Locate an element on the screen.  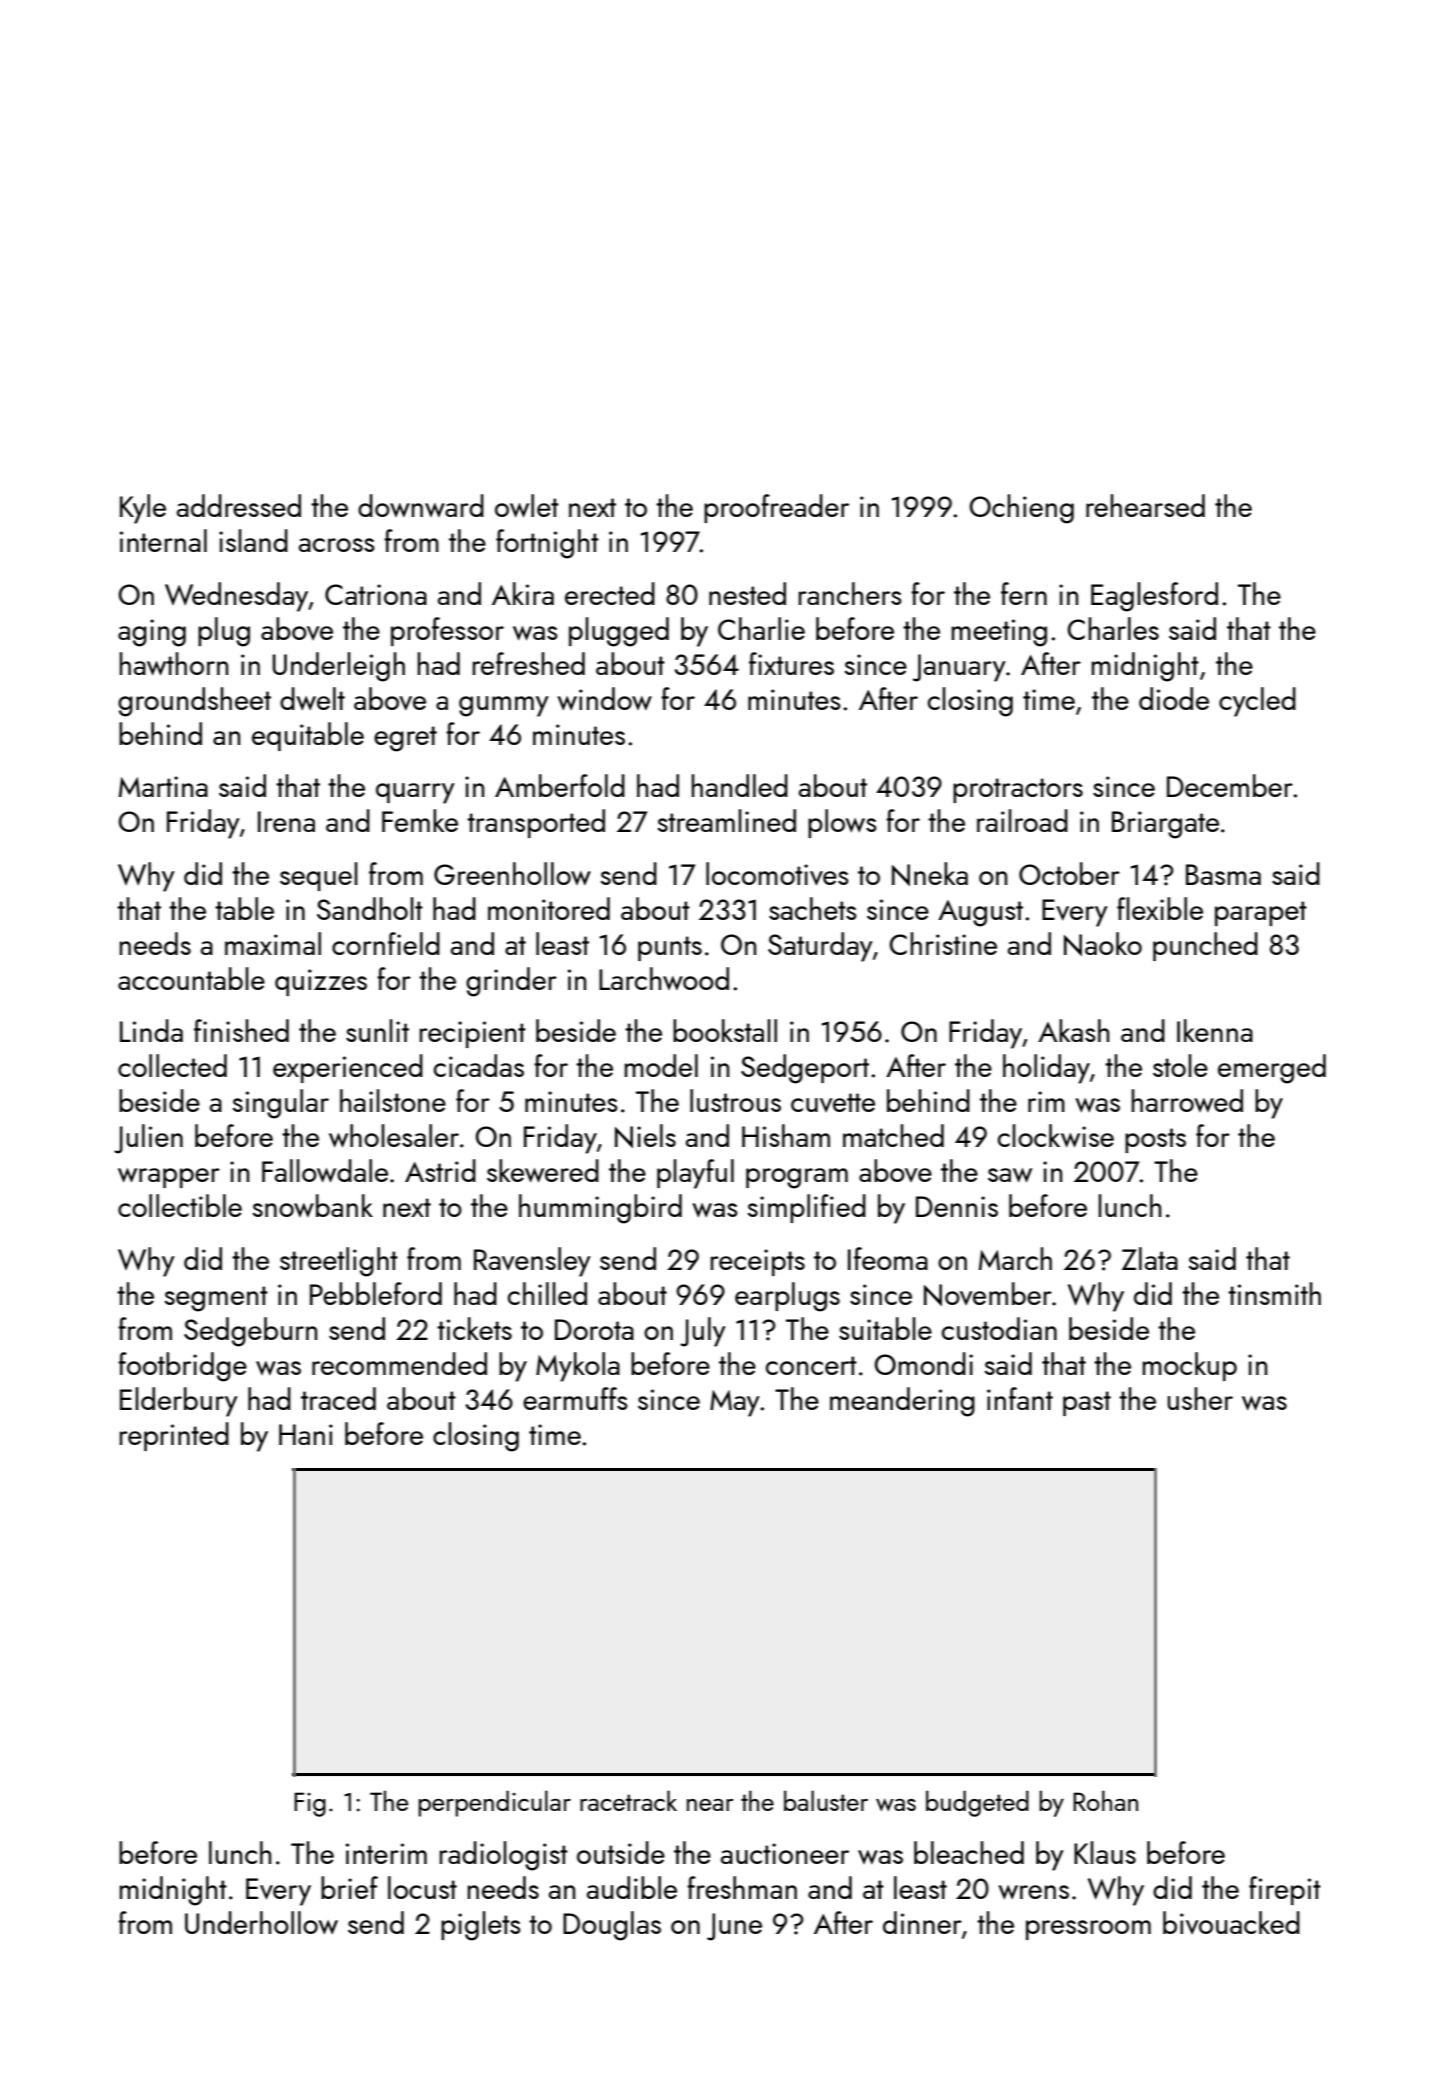
Ochieng is located at coordinates (1022, 509).
